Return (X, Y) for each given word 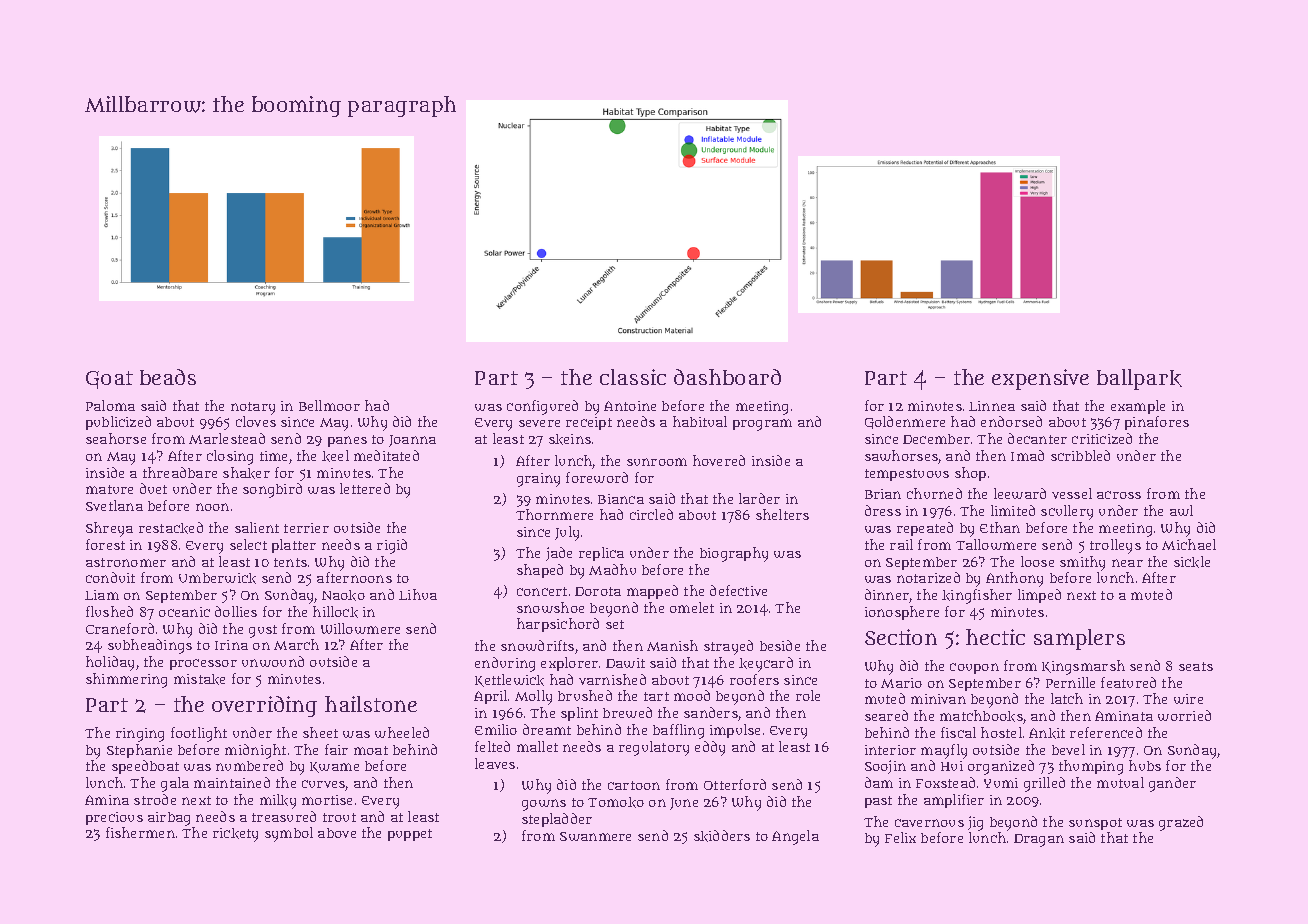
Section (901, 637)
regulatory (654, 748)
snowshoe (550, 607)
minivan (938, 699)
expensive (1040, 379)
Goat (109, 380)
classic (633, 377)
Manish (672, 645)
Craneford (120, 628)
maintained (232, 782)
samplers (1079, 639)
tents (290, 562)
